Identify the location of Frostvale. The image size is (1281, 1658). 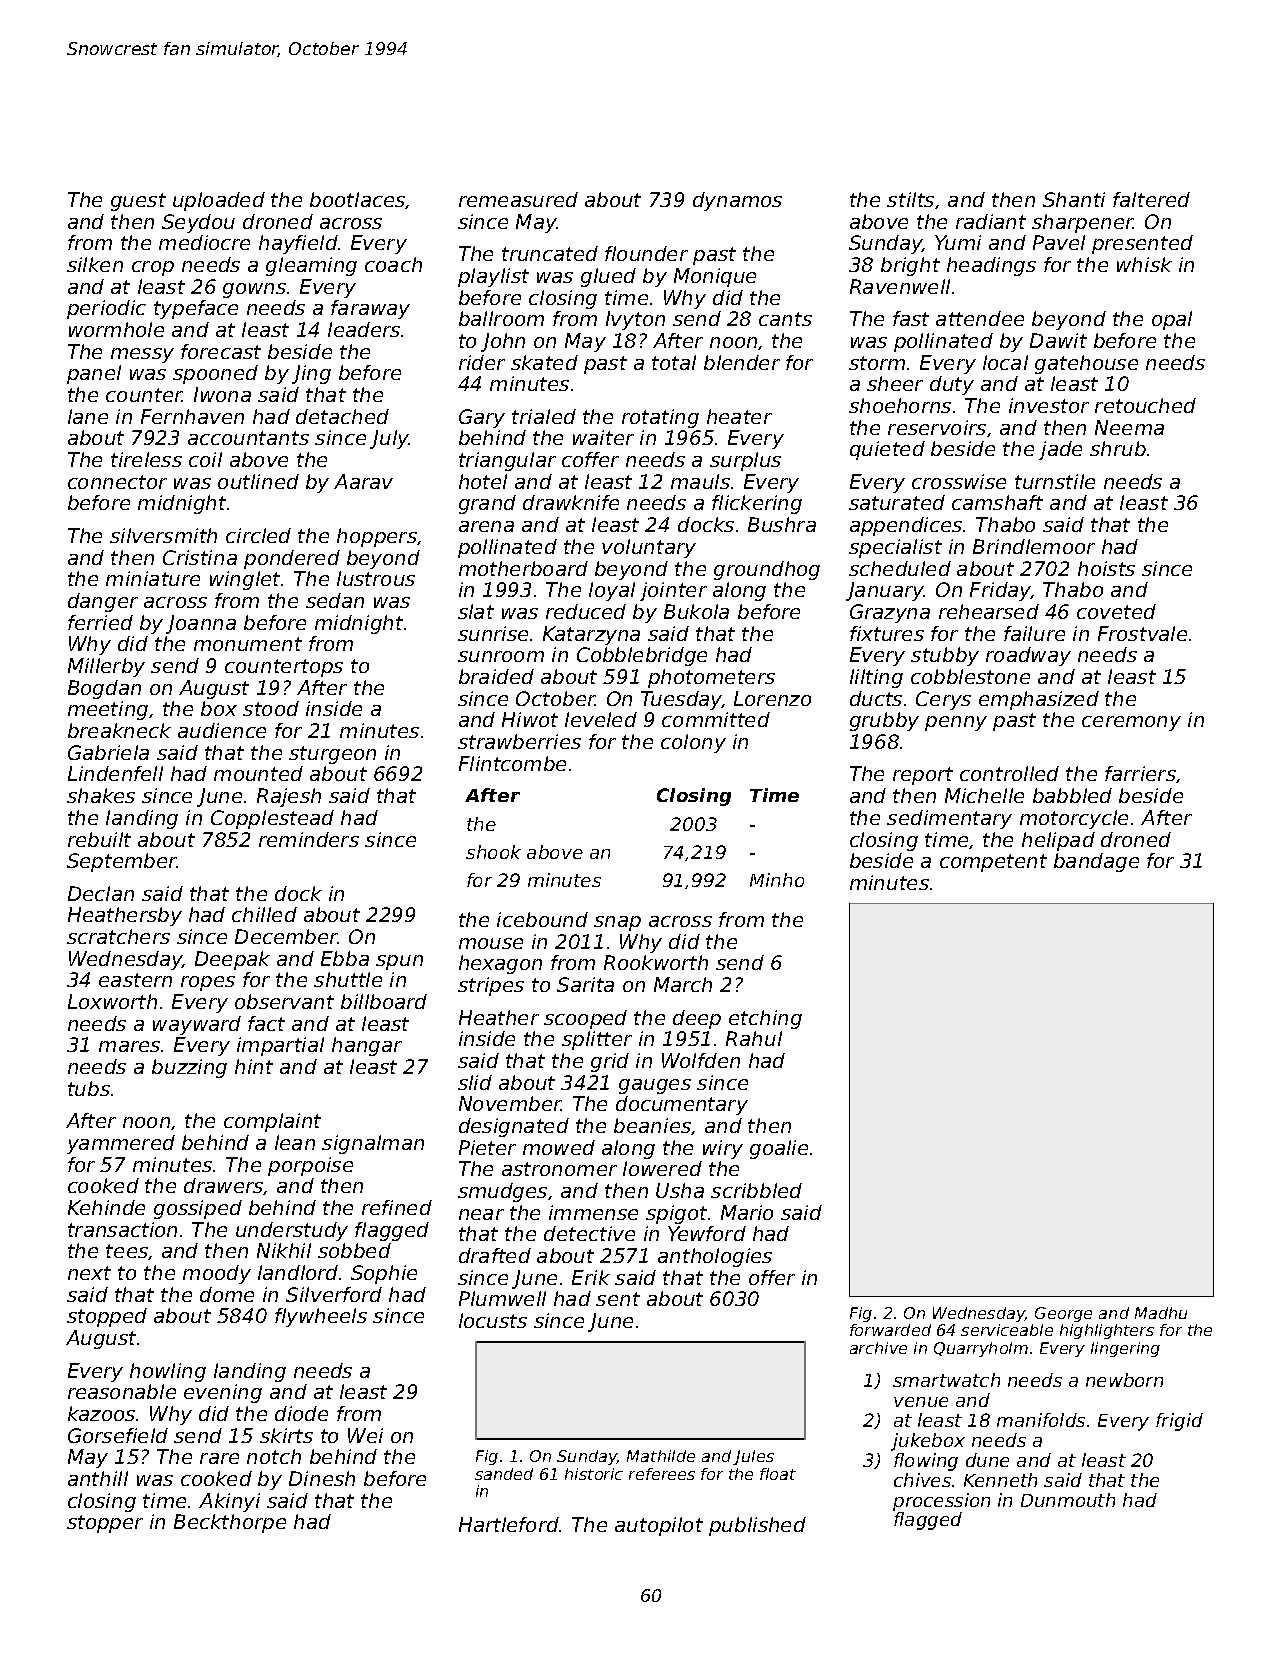
(1142, 633).
